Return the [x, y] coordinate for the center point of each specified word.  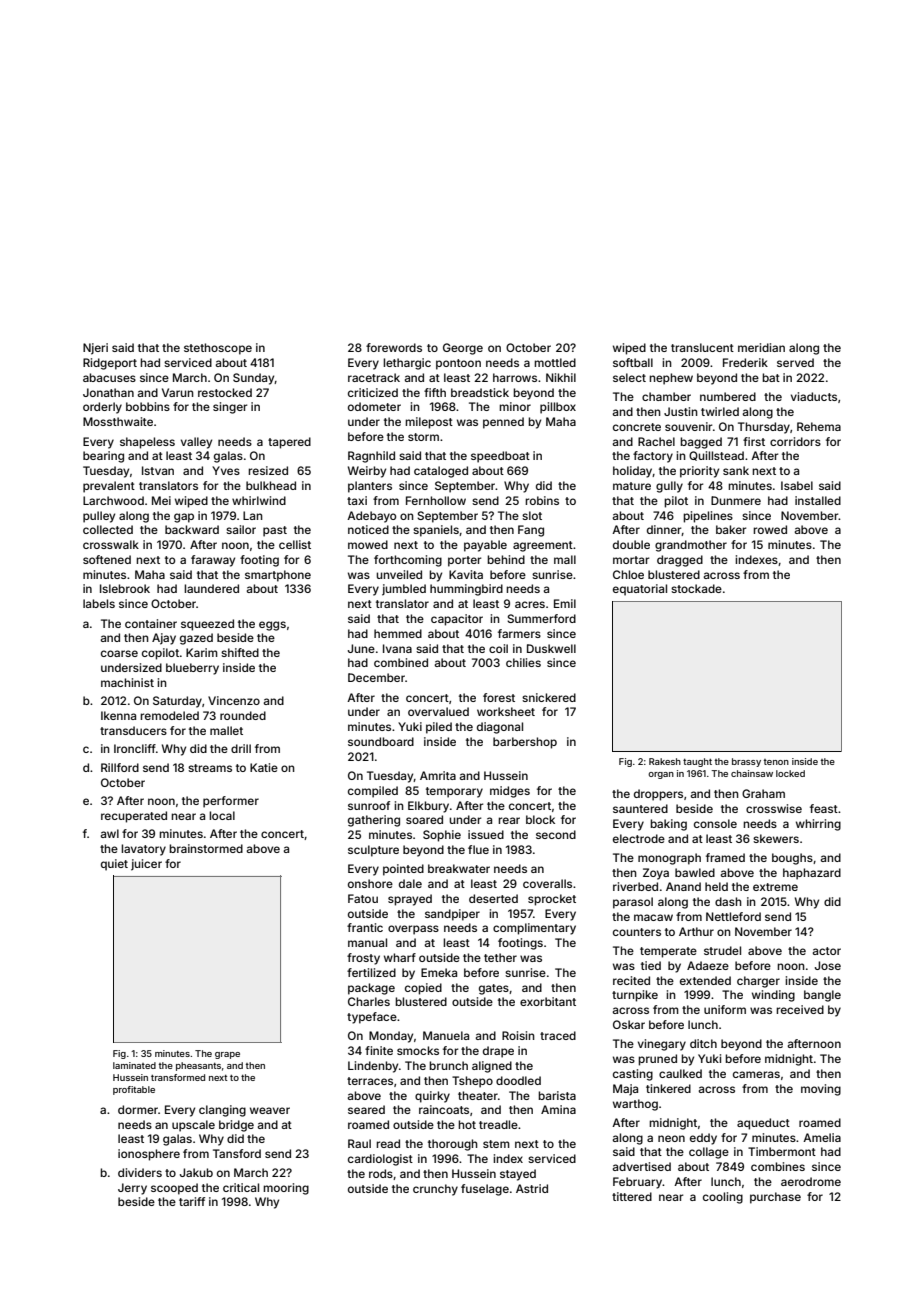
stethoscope [218, 349]
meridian [761, 347]
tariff [192, 1201]
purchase [775, 1198]
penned [503, 423]
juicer [146, 865]
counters [637, 932]
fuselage [485, 1190]
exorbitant [548, 1001]
